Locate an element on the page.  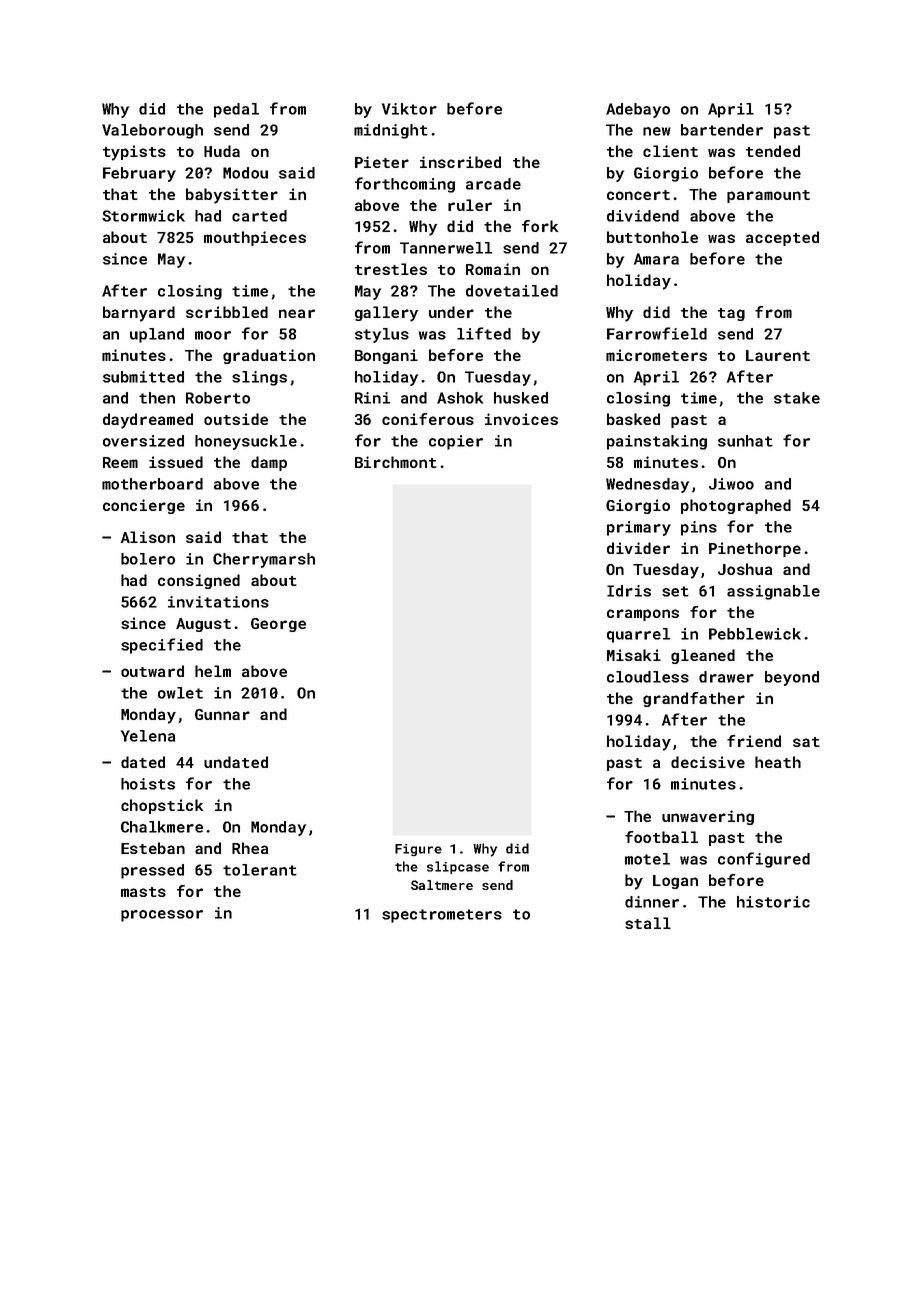
Viktor is located at coordinates (409, 109).
